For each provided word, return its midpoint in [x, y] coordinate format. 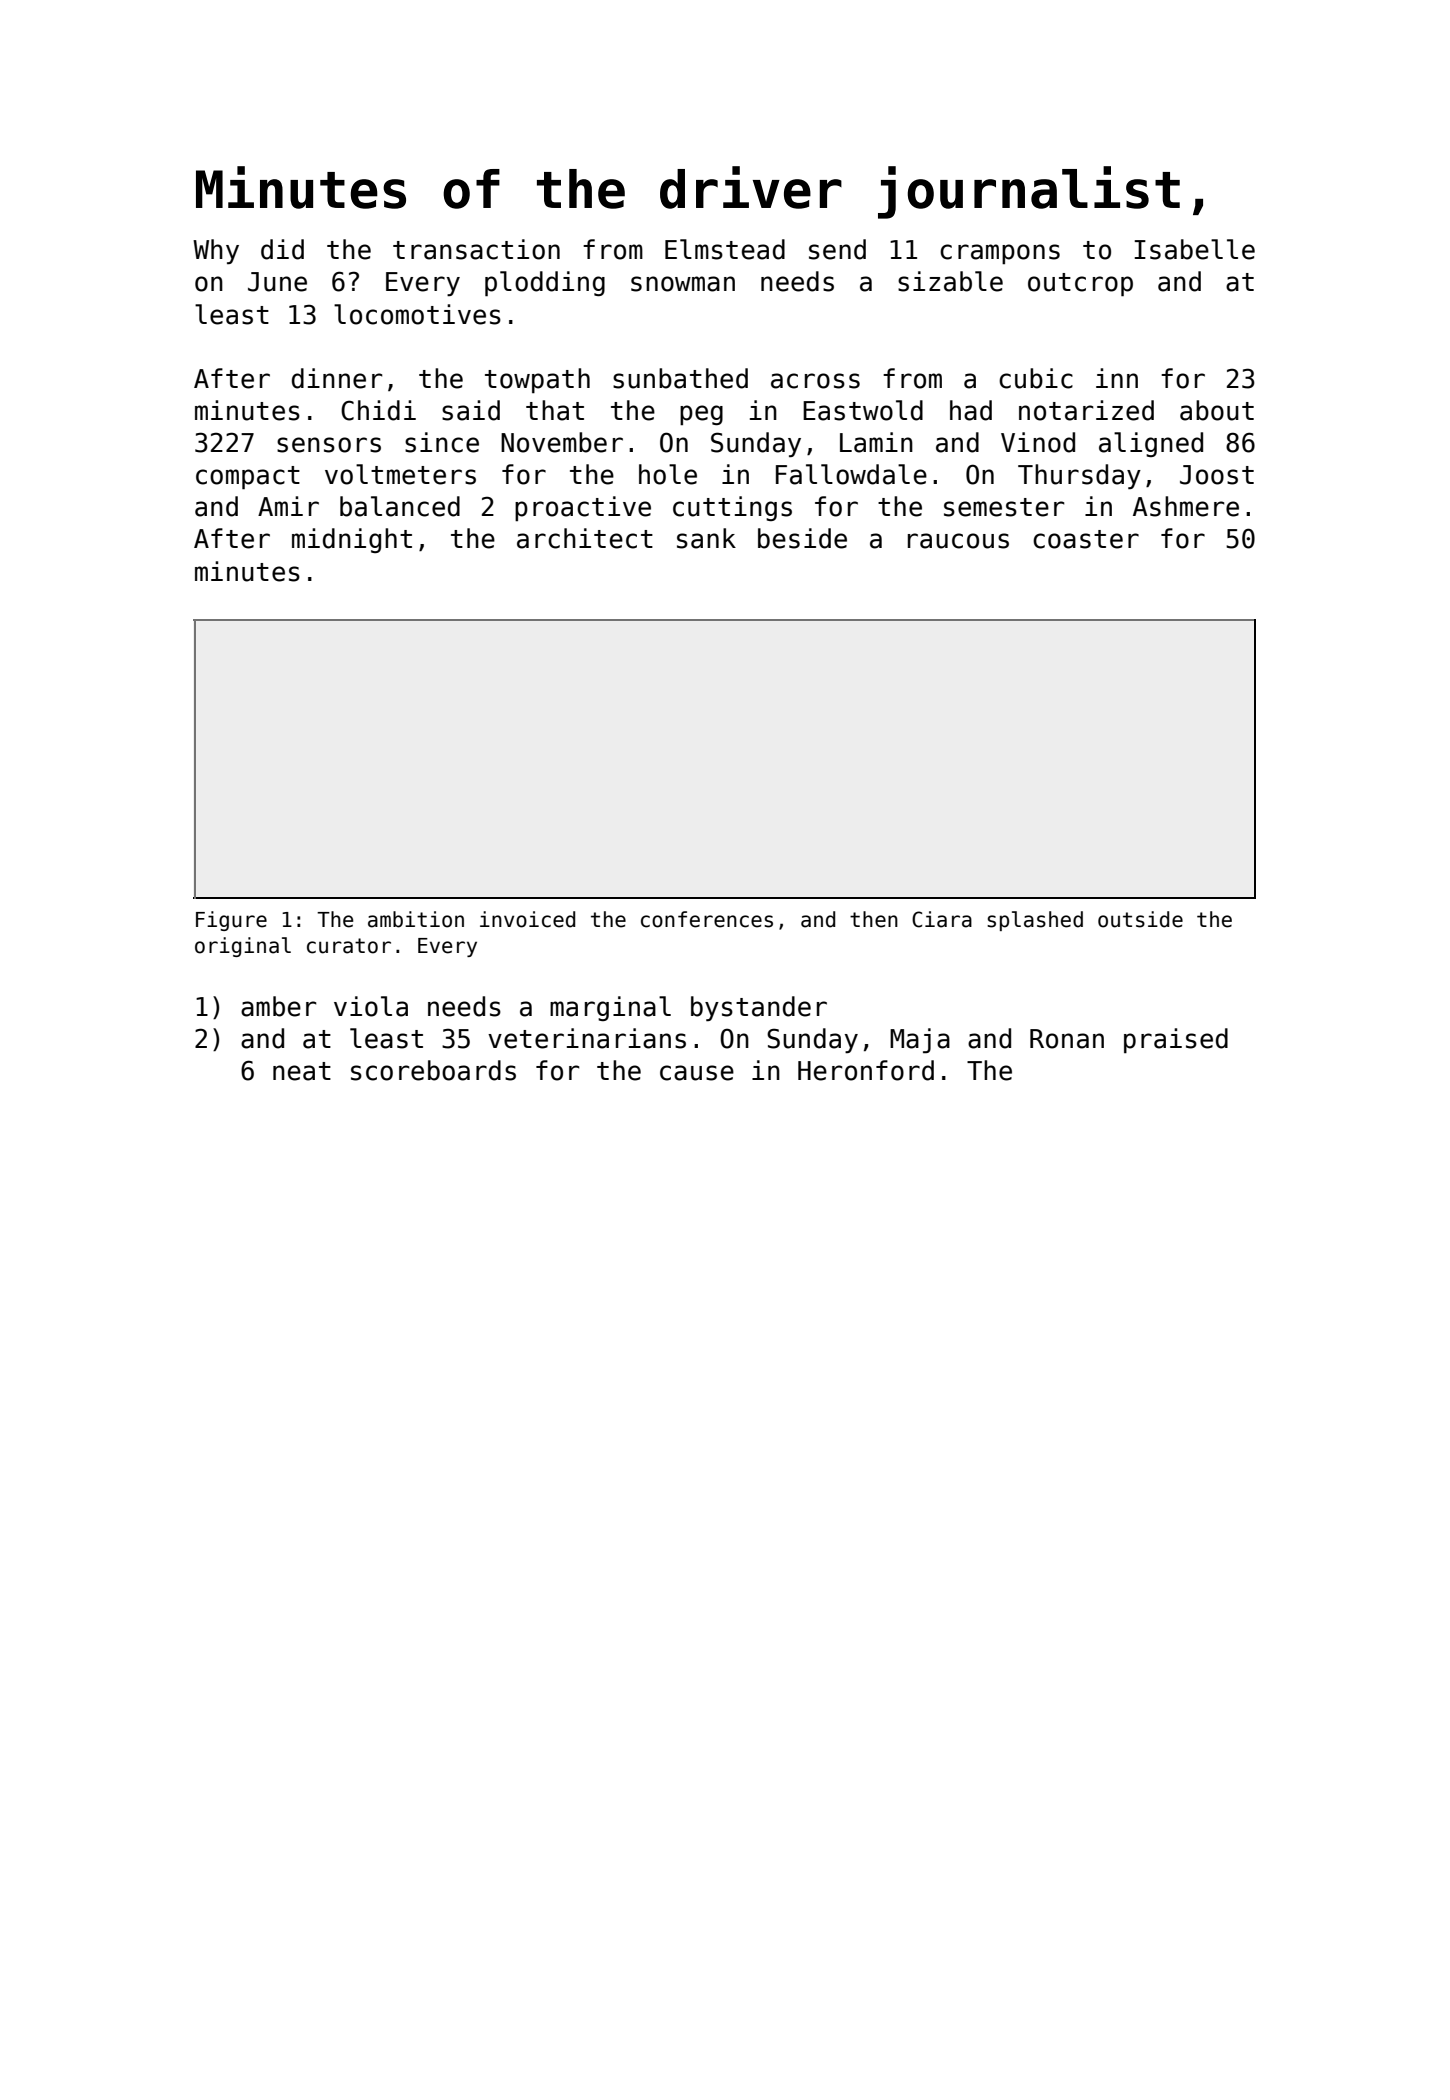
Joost [1217, 475]
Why [216, 251]
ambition [416, 919]
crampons [1000, 254]
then [874, 919]
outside [1140, 919]
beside [802, 538]
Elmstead [725, 249]
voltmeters [400, 474]
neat [302, 1071]
